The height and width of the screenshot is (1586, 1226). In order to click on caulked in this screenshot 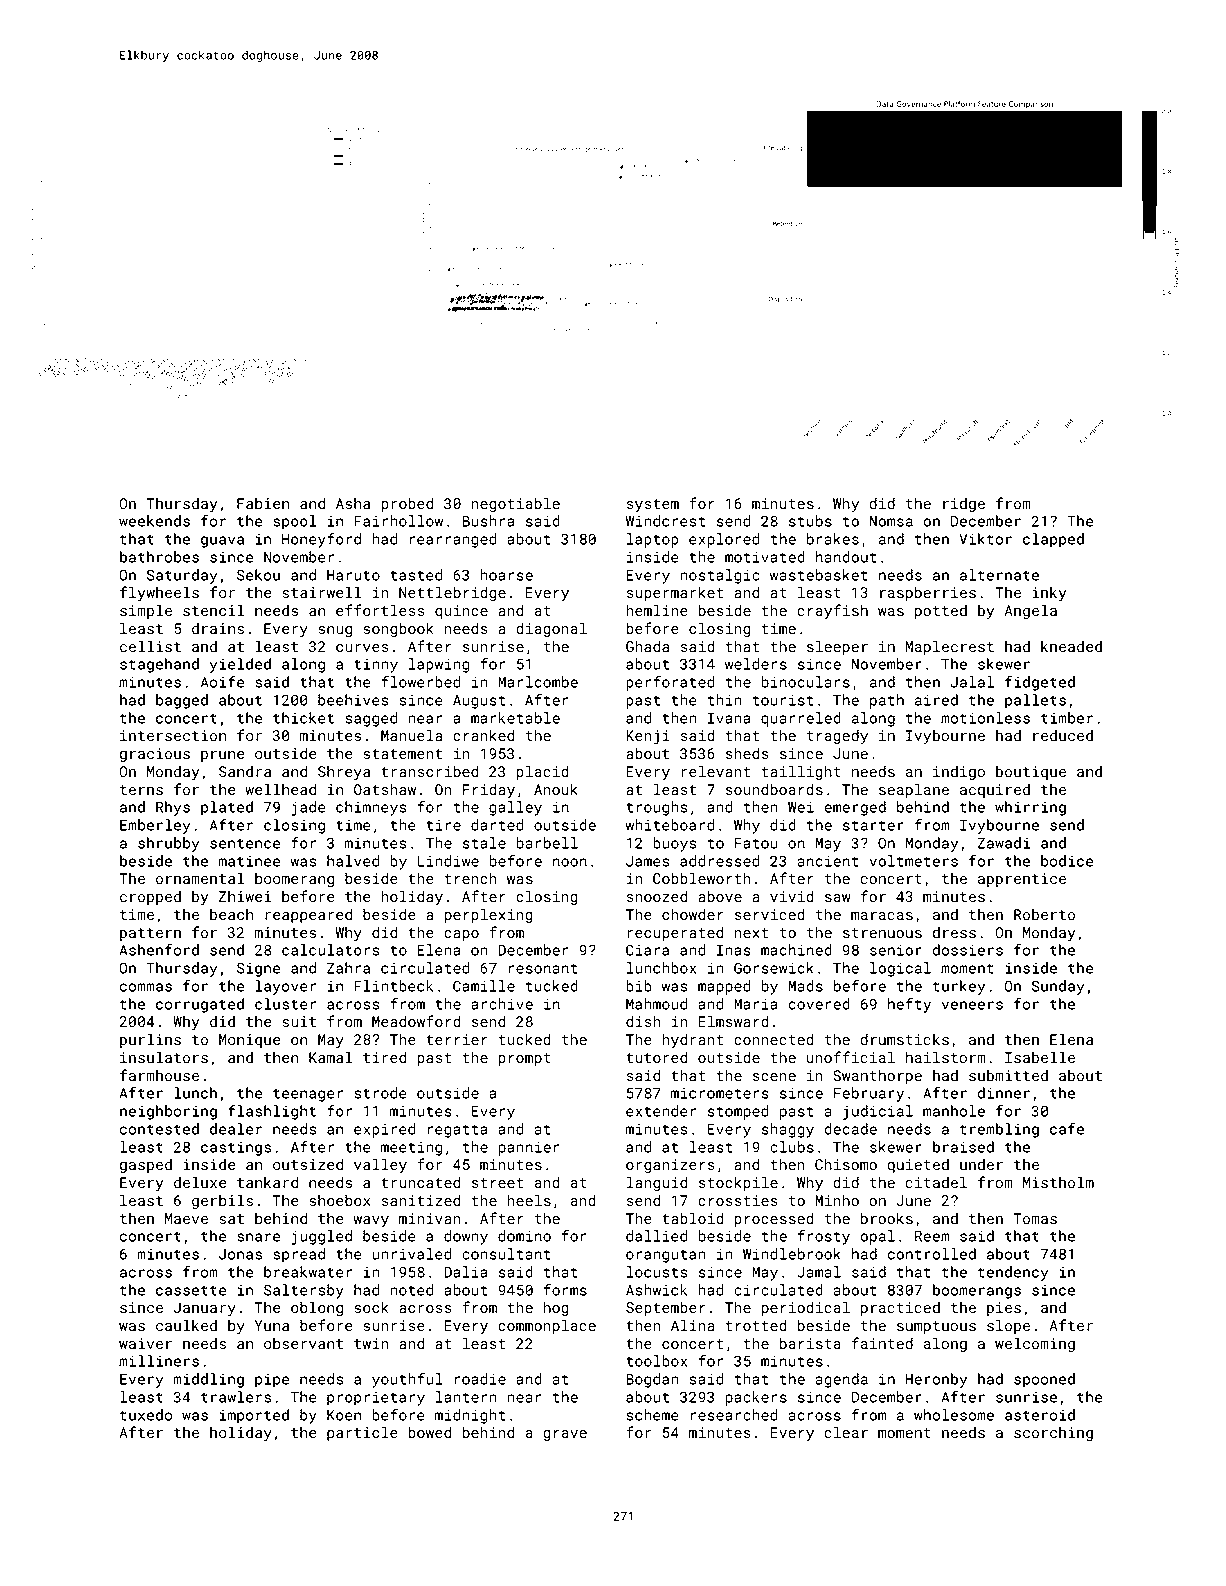, I will do `click(186, 1325)`.
